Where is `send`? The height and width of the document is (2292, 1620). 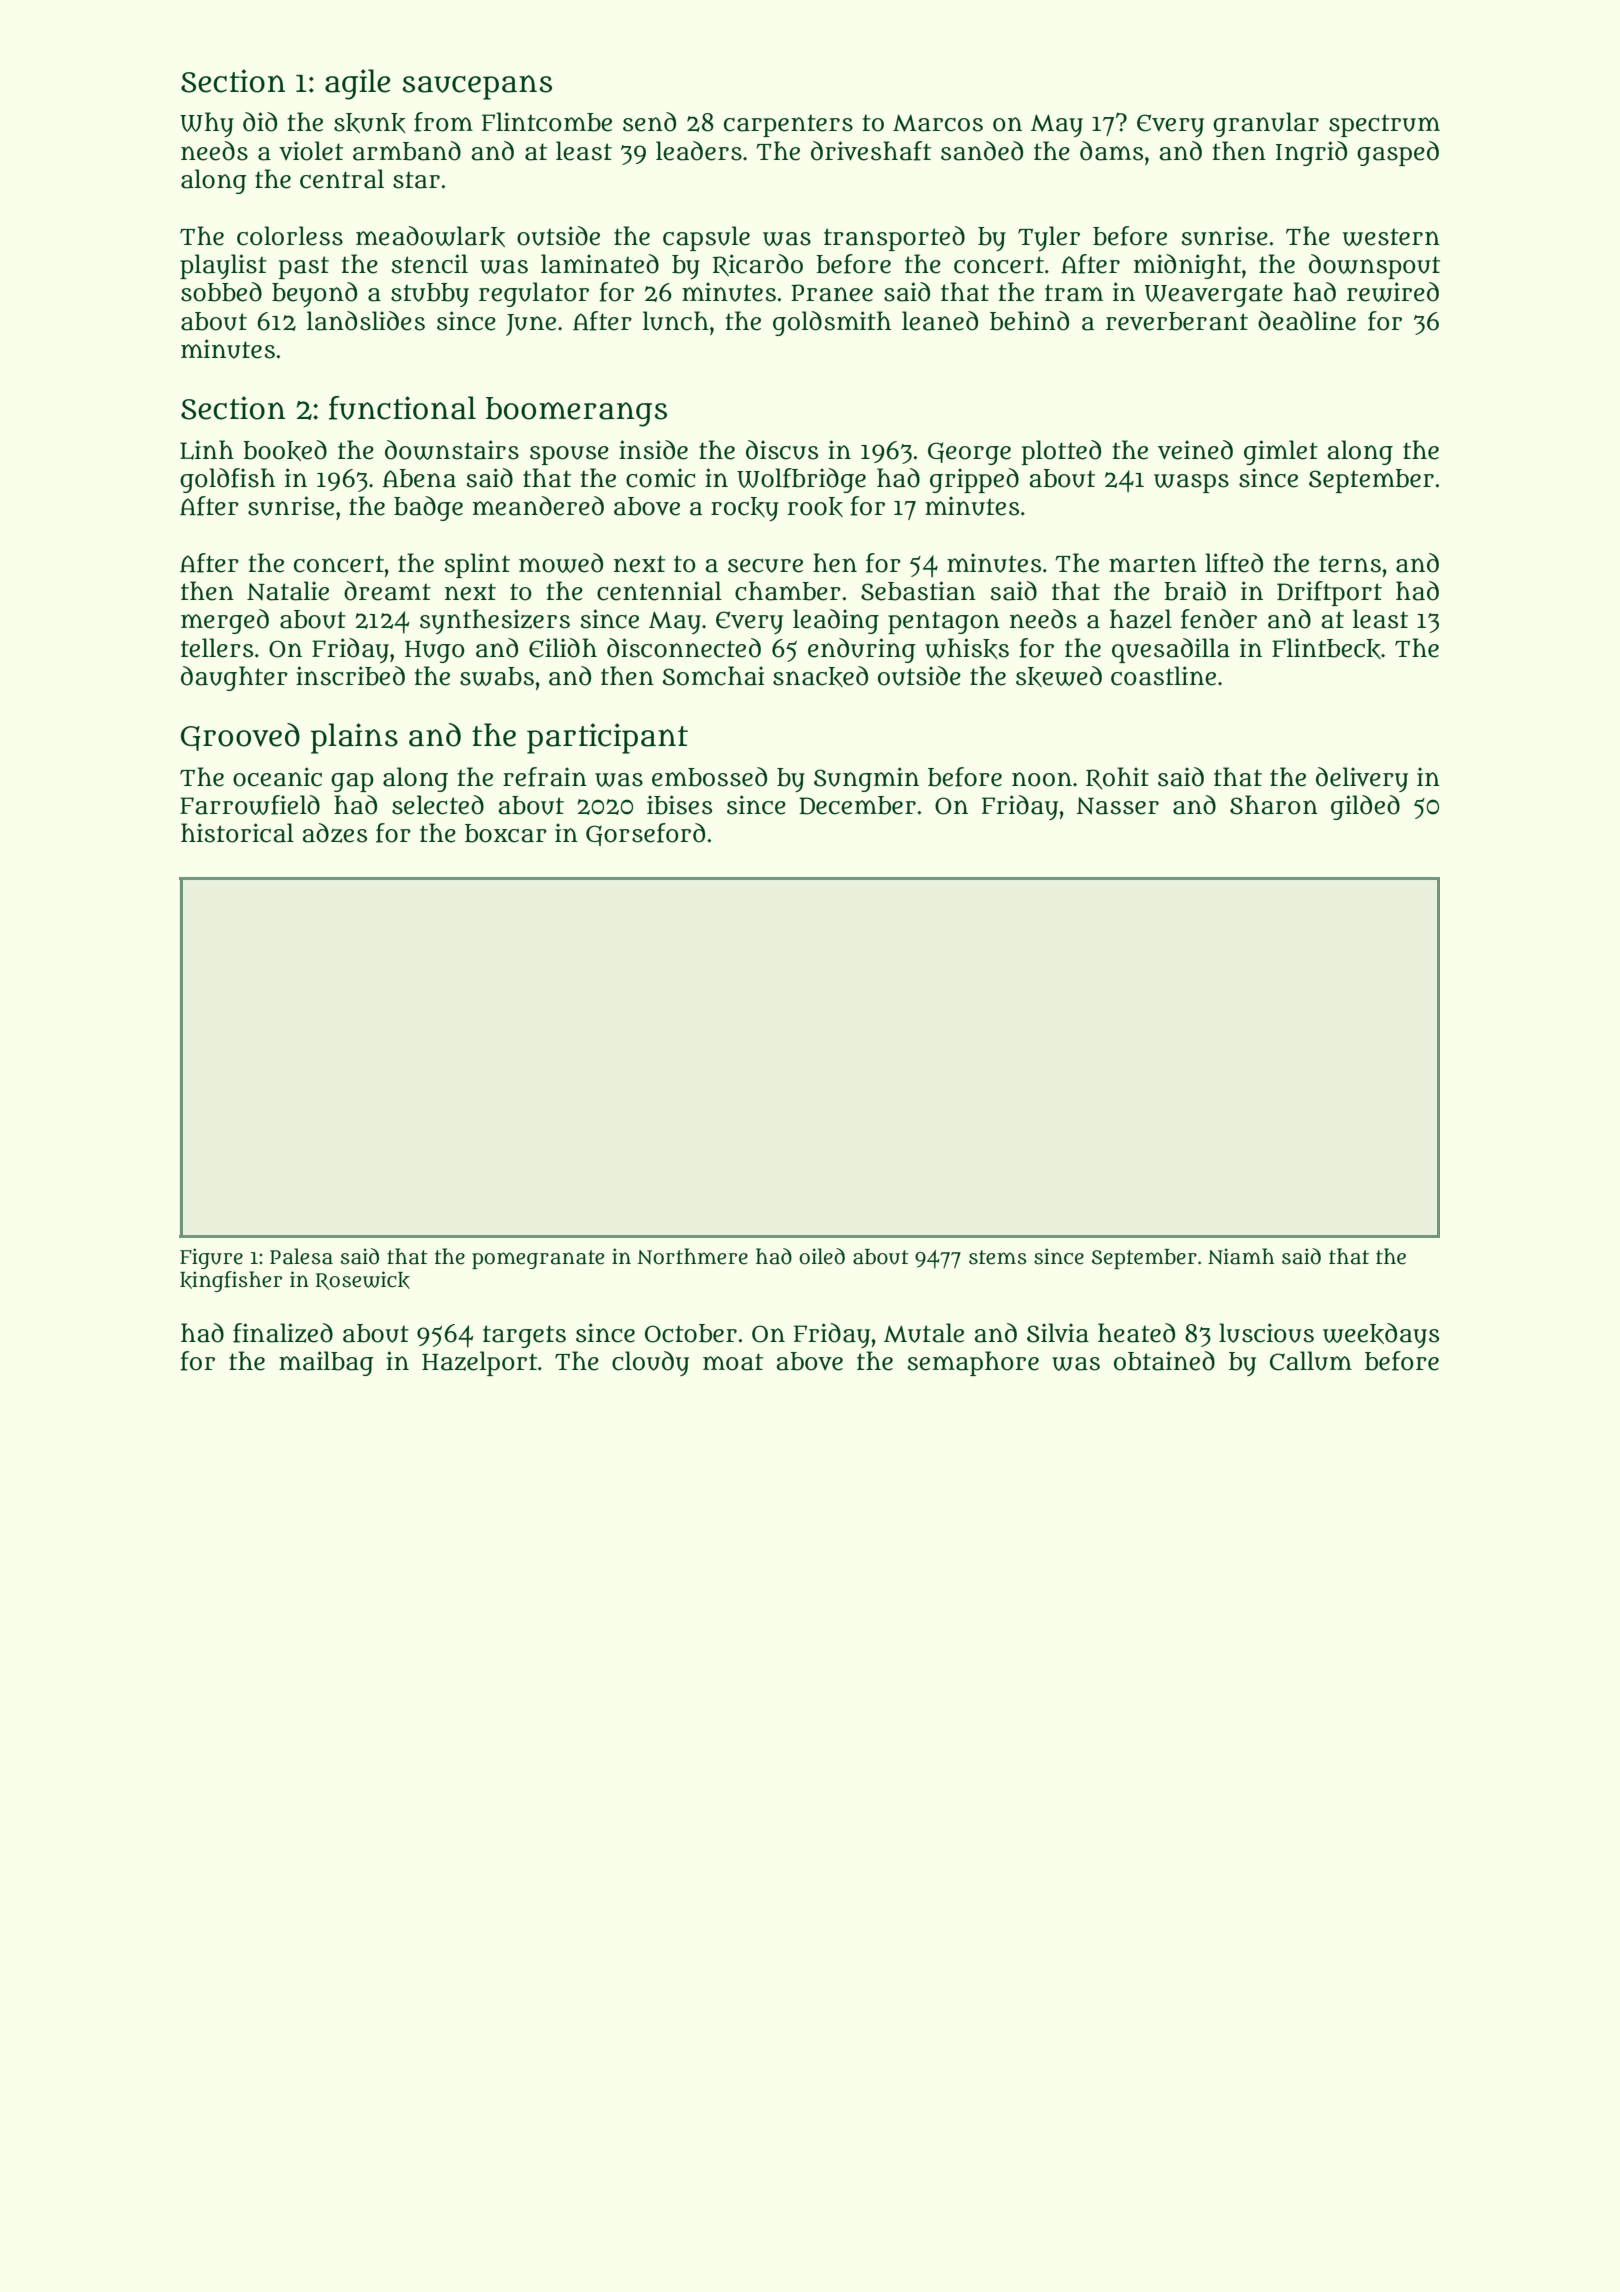 send is located at coordinates (649, 122).
